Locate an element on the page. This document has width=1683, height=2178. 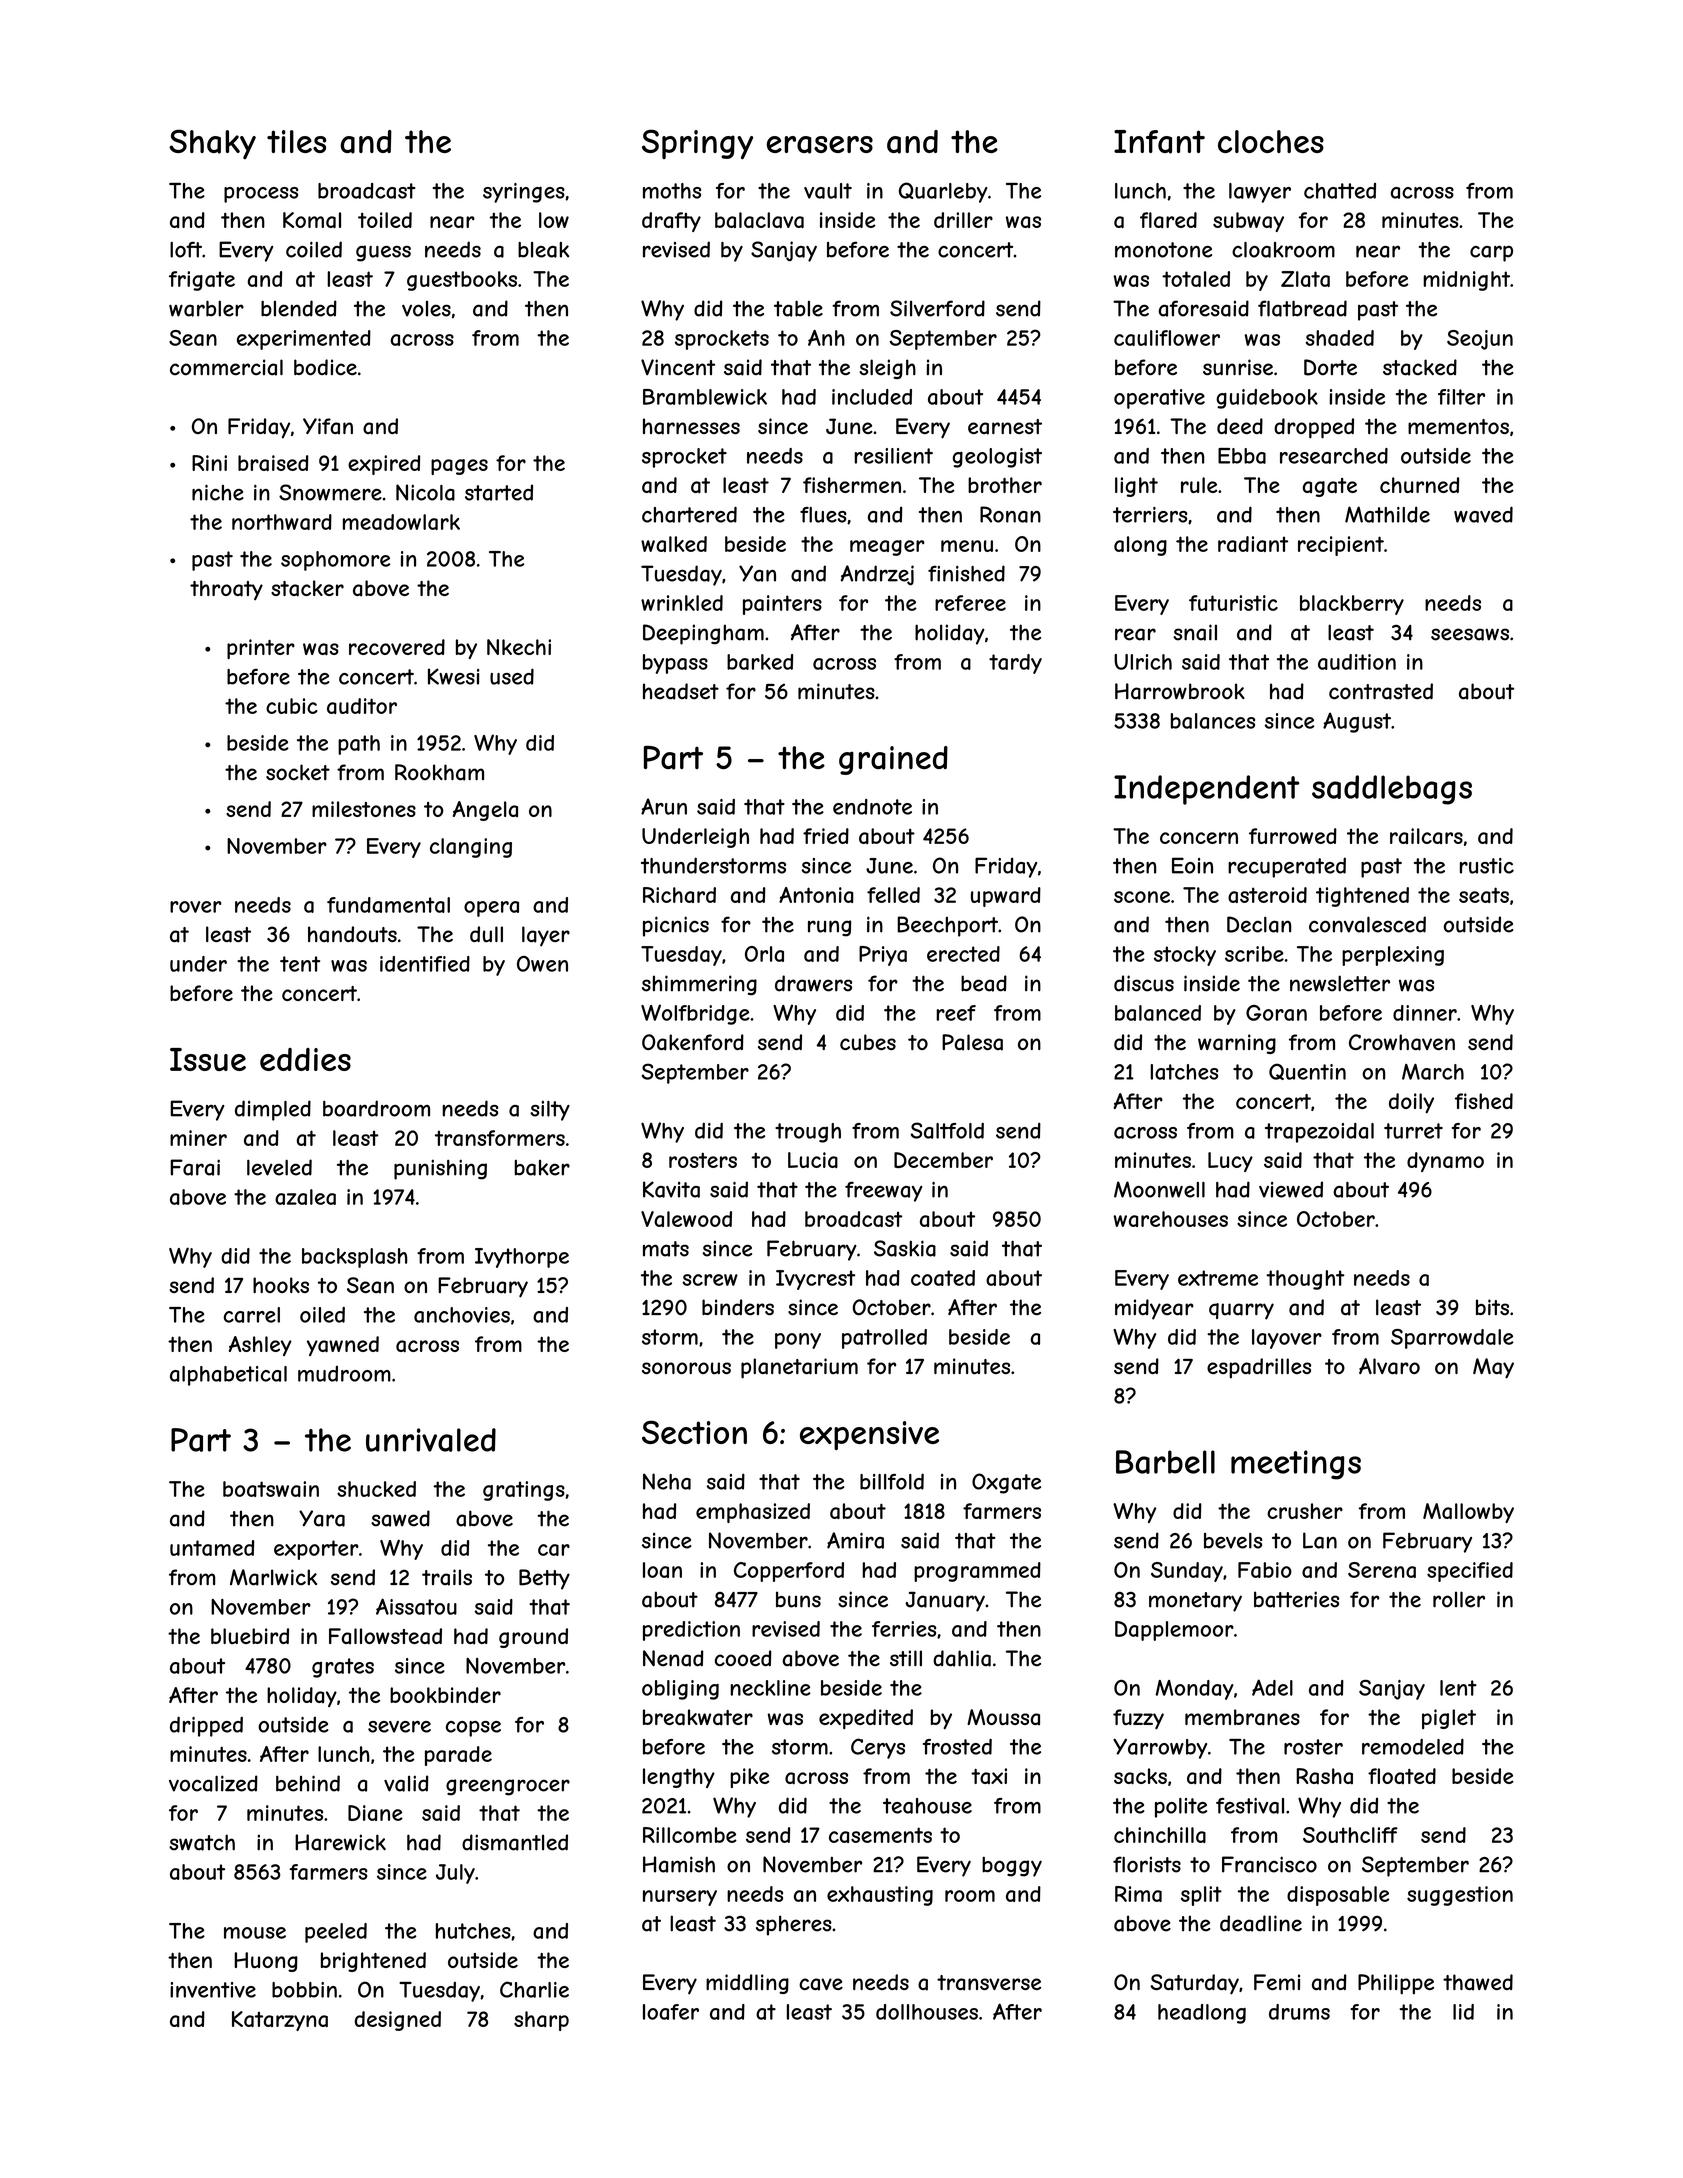
tiles is located at coordinates (296, 141).
